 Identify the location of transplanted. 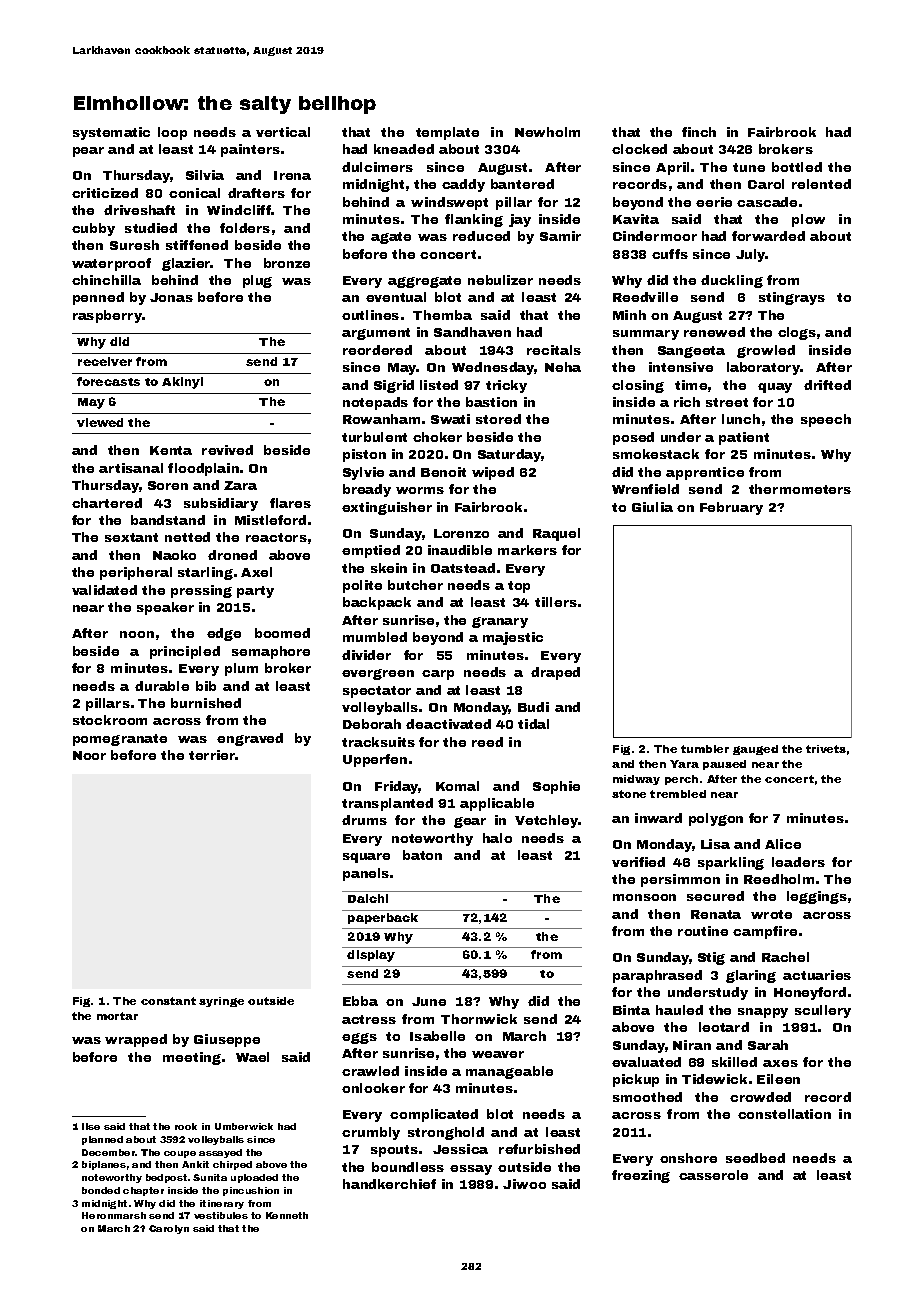
(387, 804).
